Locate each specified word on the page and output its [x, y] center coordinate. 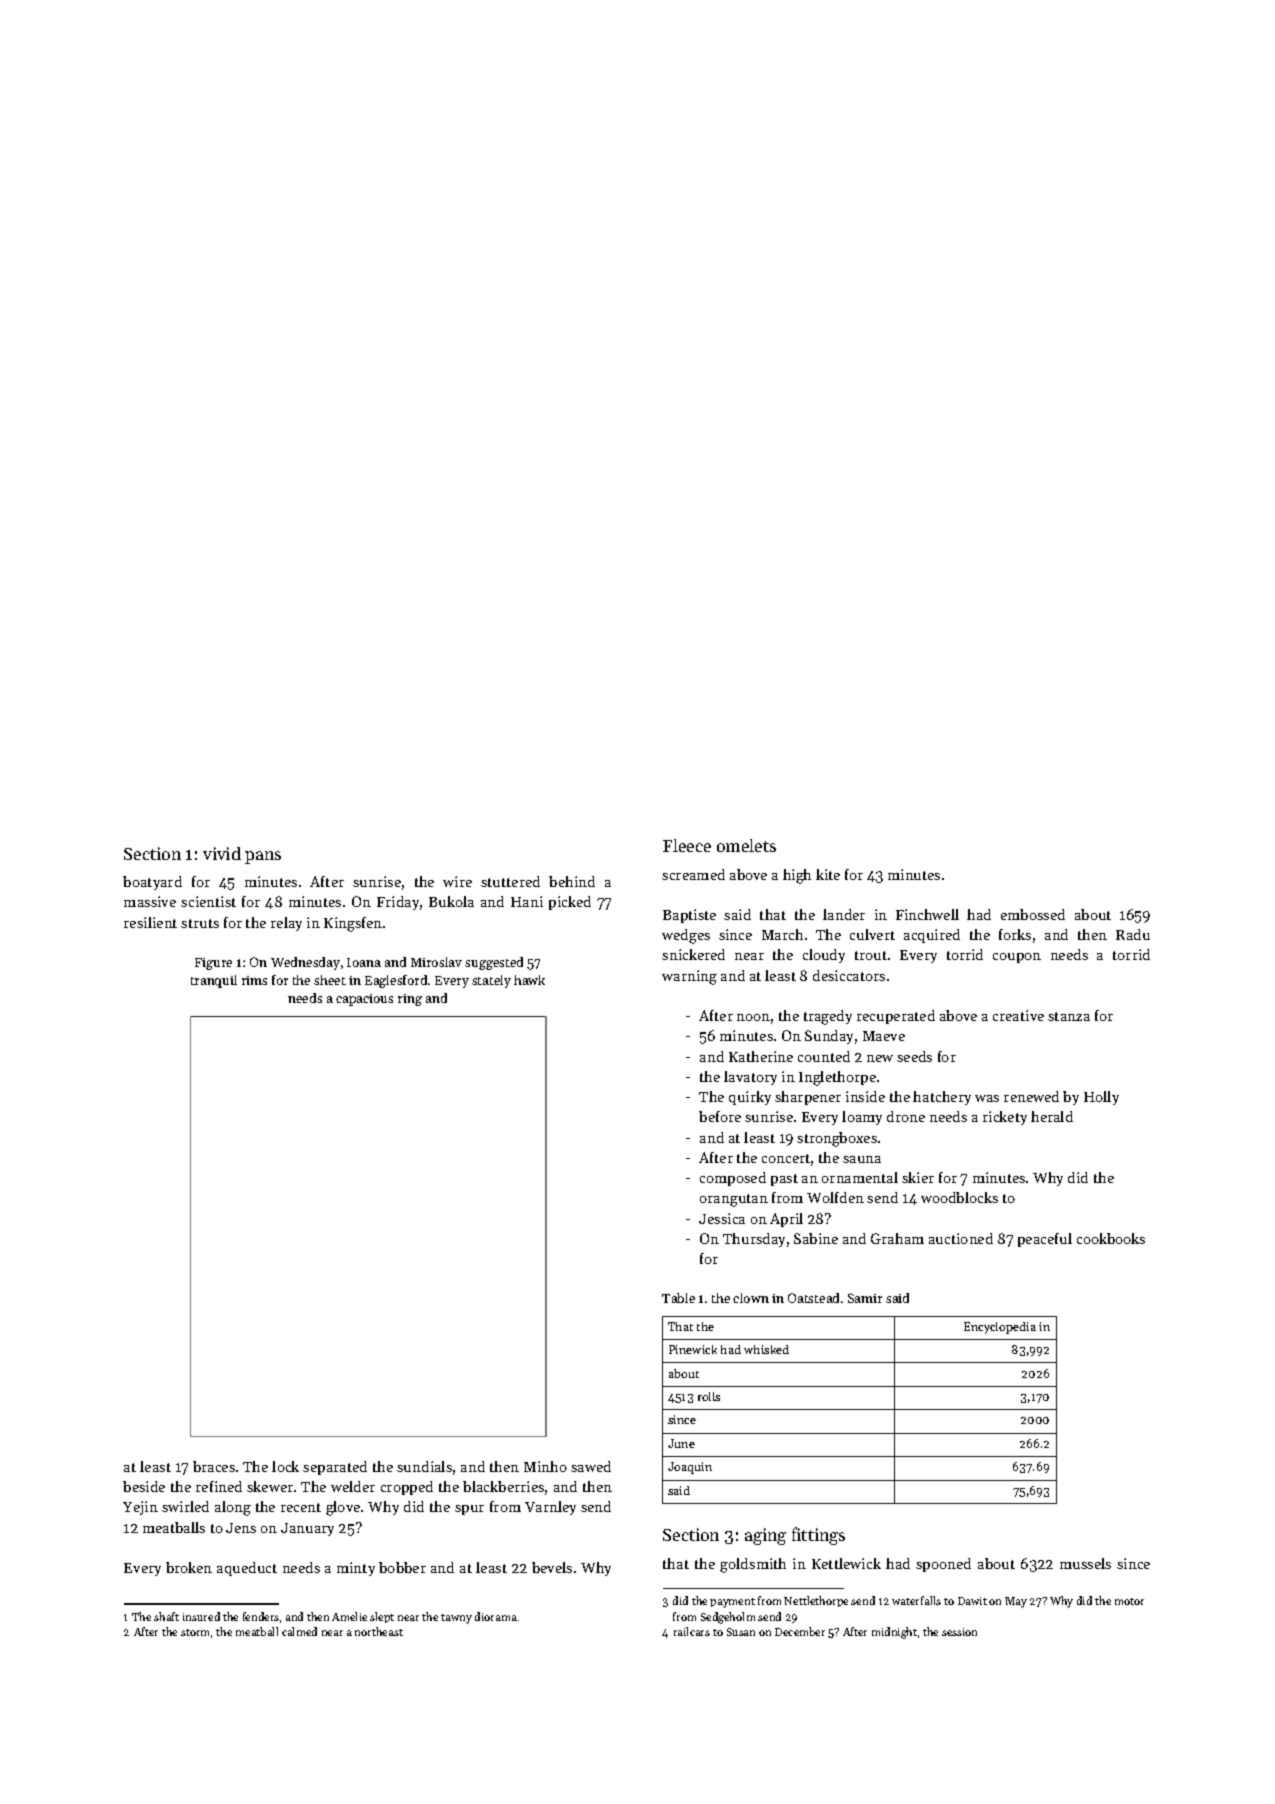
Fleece [687, 845]
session [959, 1632]
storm [195, 1632]
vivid [222, 853]
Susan [741, 1632]
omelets [746, 845]
